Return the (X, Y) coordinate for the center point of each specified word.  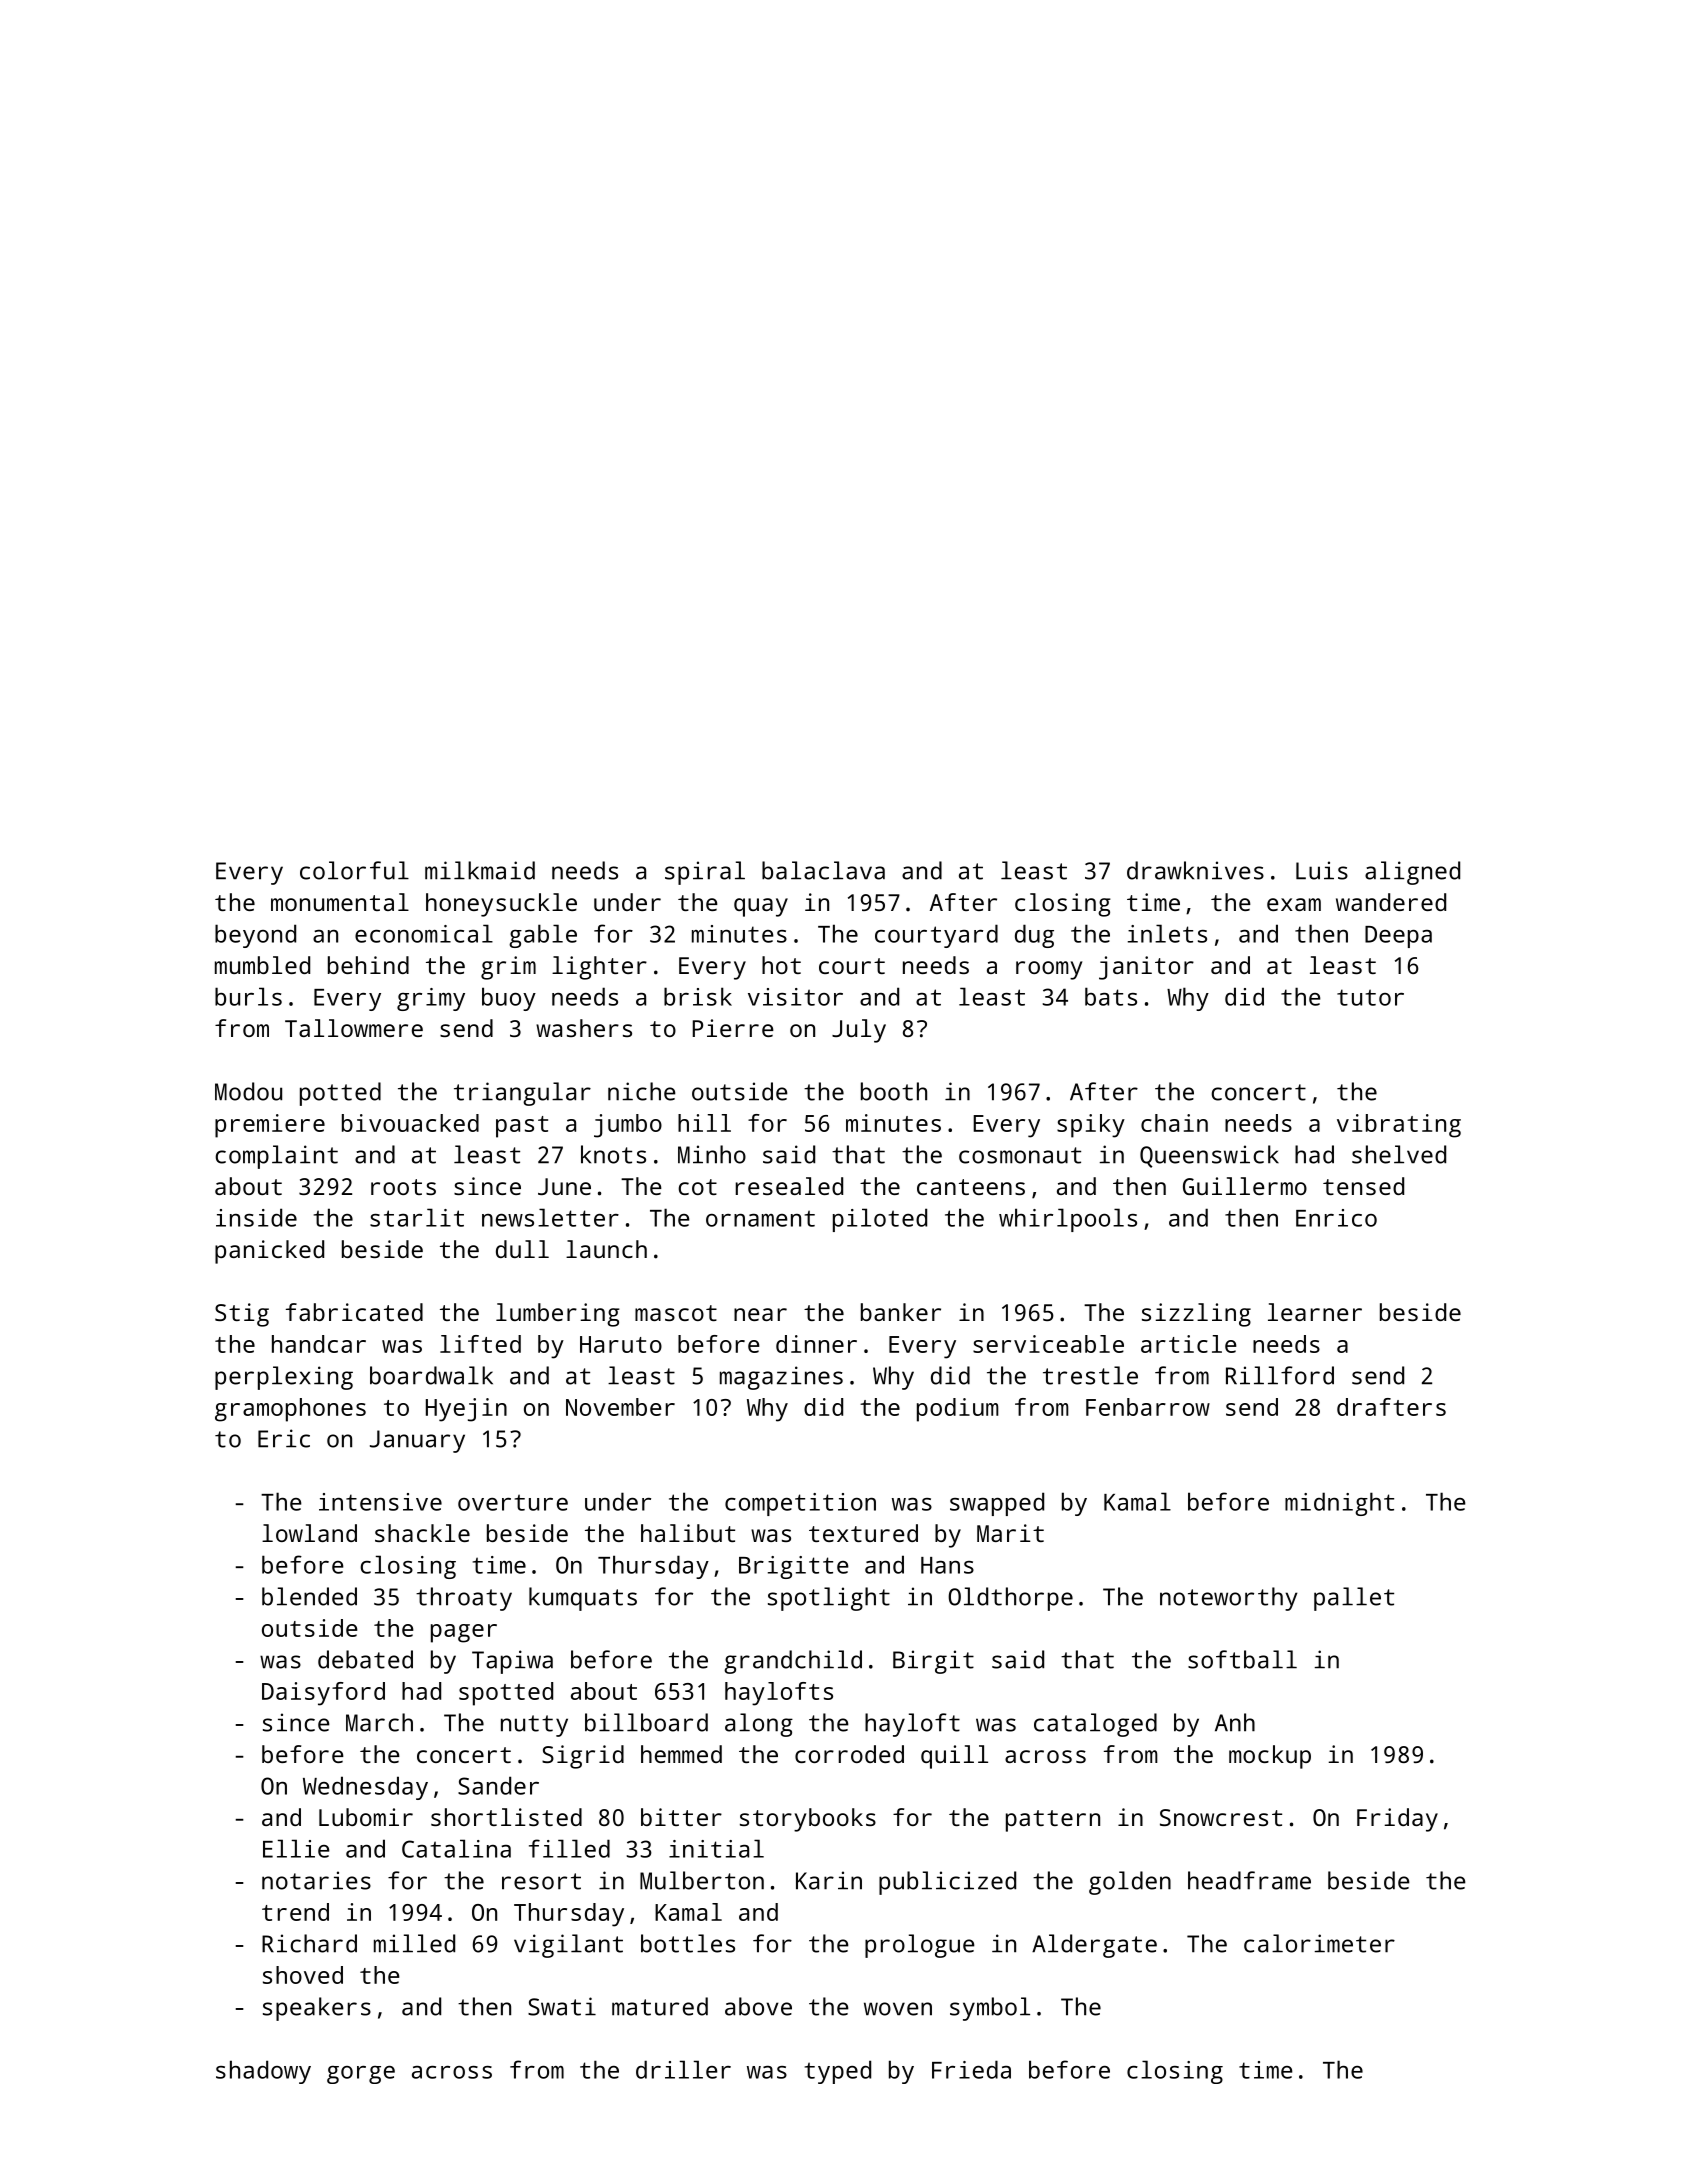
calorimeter (1319, 1943)
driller (683, 2069)
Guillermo (1245, 1186)
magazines (781, 1378)
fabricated (354, 1312)
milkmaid (480, 870)
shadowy (263, 2072)
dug (1034, 936)
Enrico (1336, 1218)
